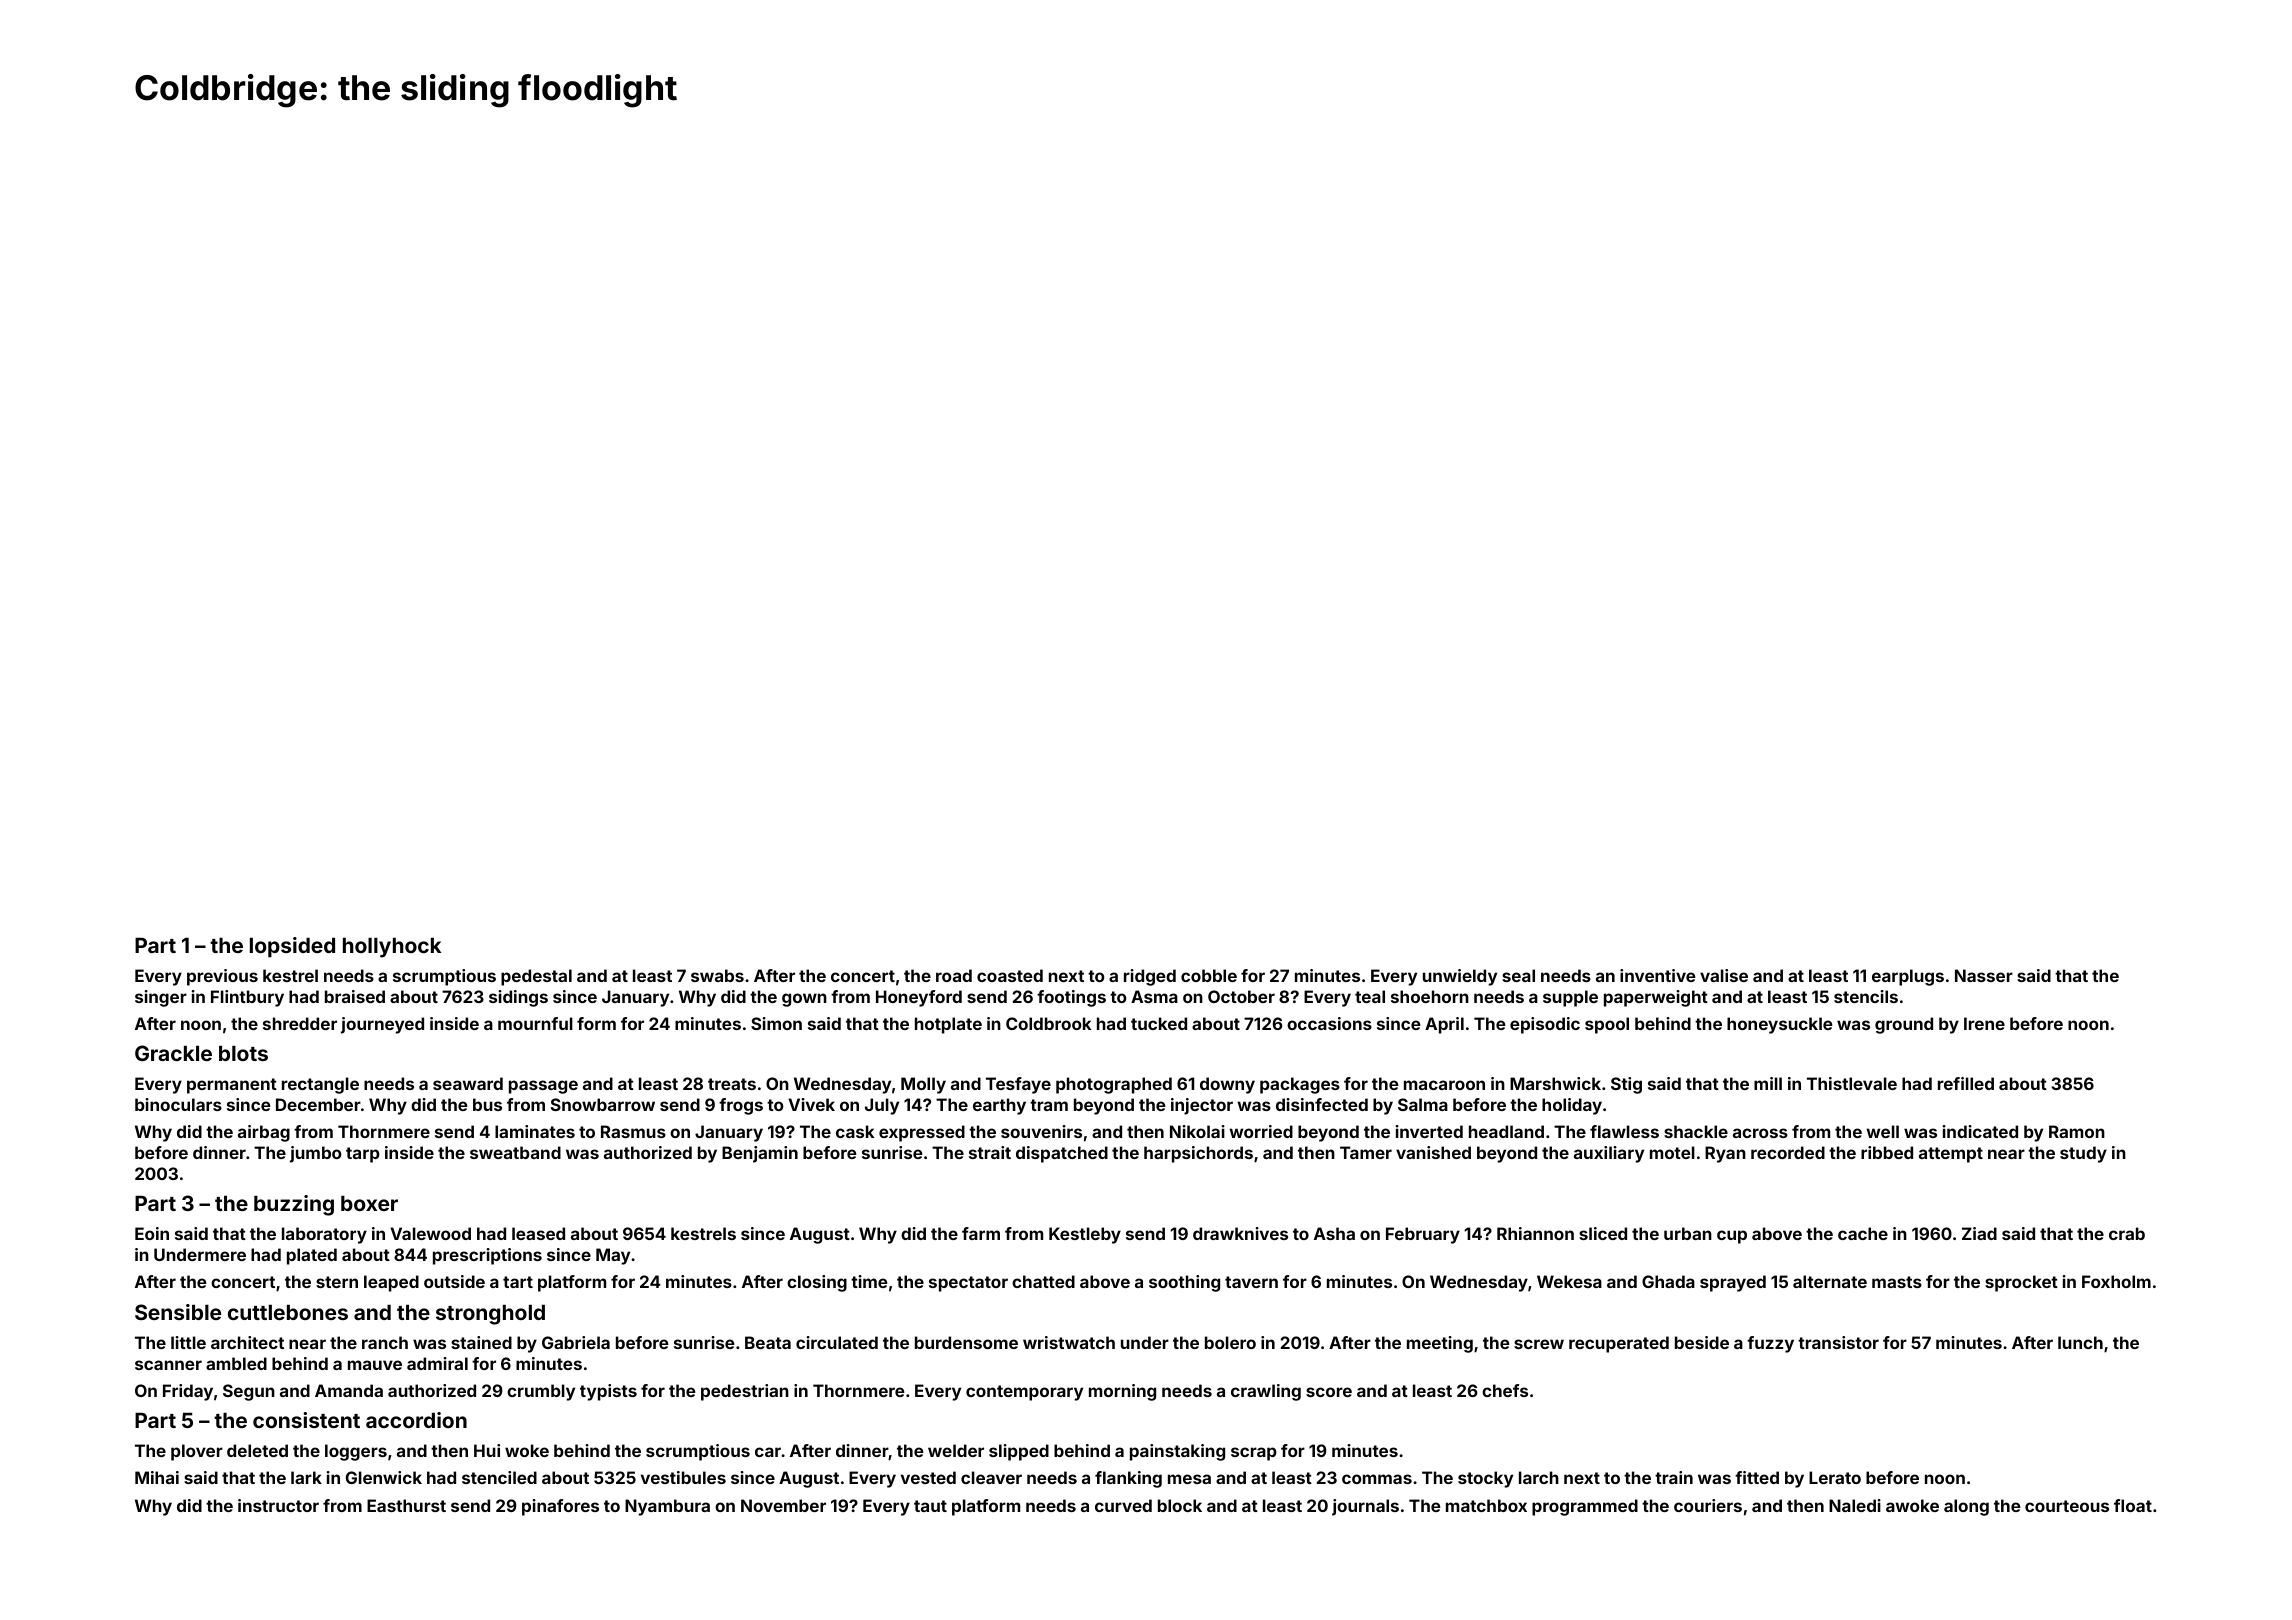 Image resolution: width=2292 pixels, height=1620 pixels. What do you see at coordinates (1984, 975) in the screenshot?
I see `Nasser` at bounding box center [1984, 975].
